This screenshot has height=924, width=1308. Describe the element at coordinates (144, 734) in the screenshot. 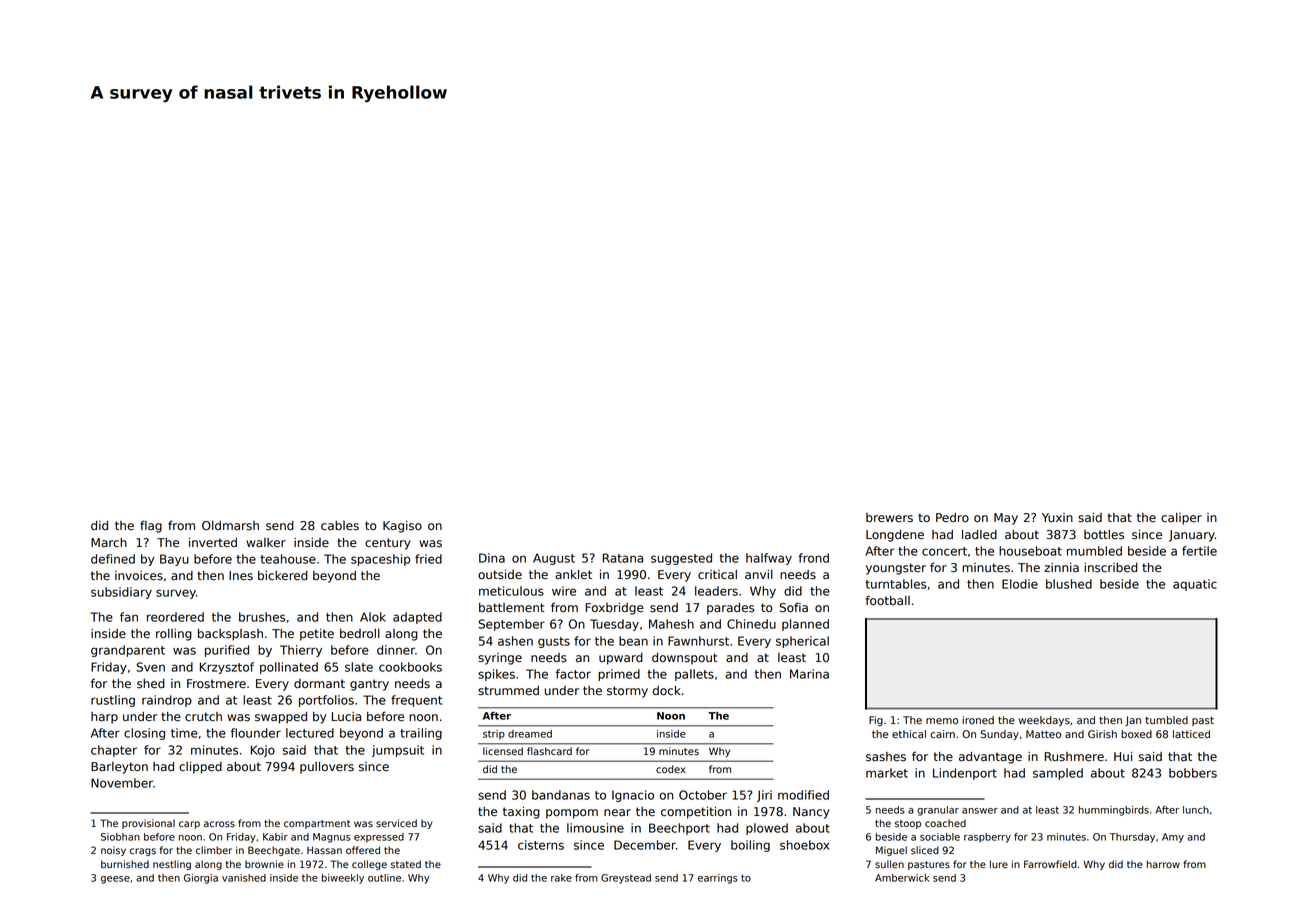

I see `closing` at that location.
